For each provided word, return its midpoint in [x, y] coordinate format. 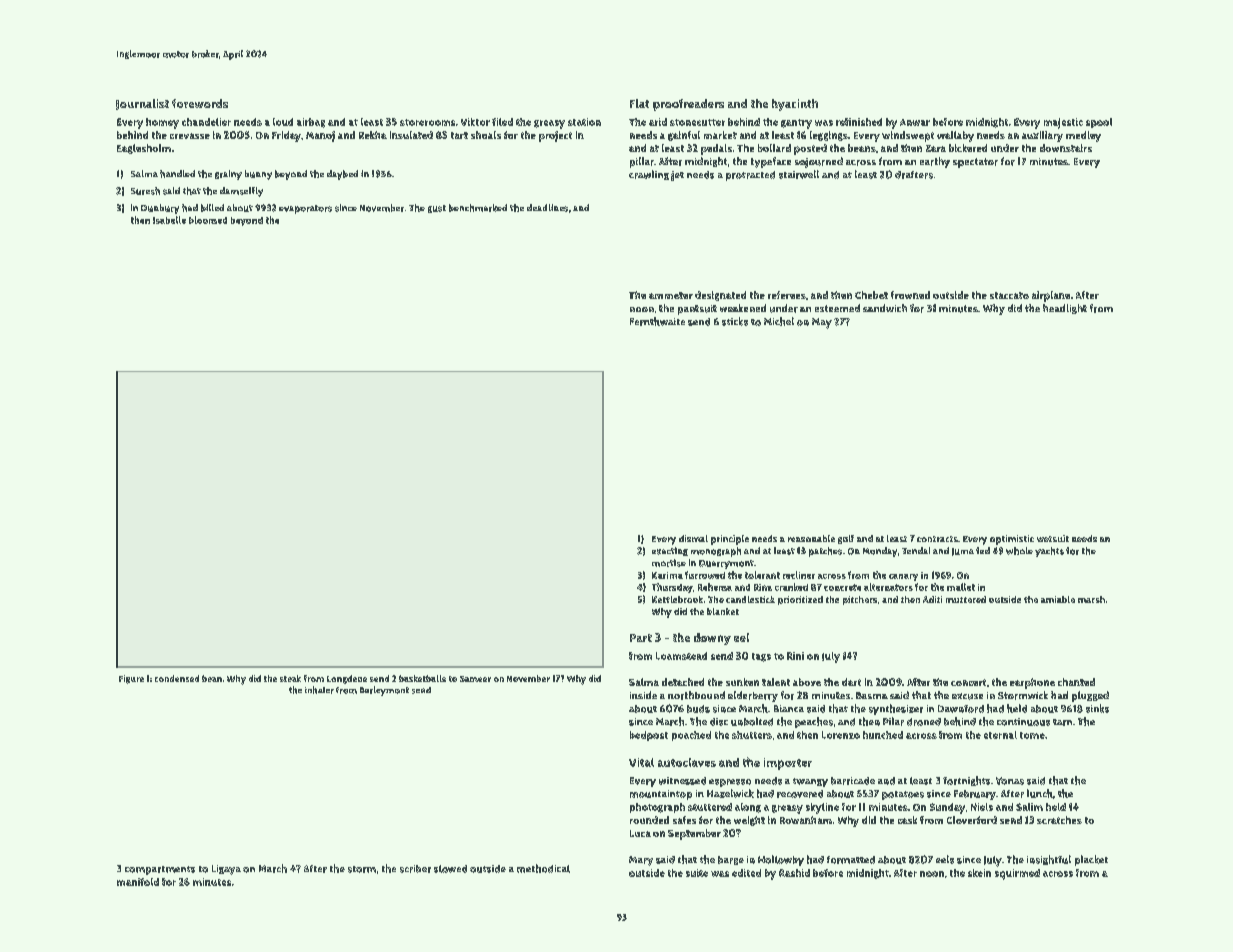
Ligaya [226, 870]
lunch [1040, 793]
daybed [342, 175]
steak [290, 678]
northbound [696, 695]
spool [1099, 123]
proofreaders [688, 105]
